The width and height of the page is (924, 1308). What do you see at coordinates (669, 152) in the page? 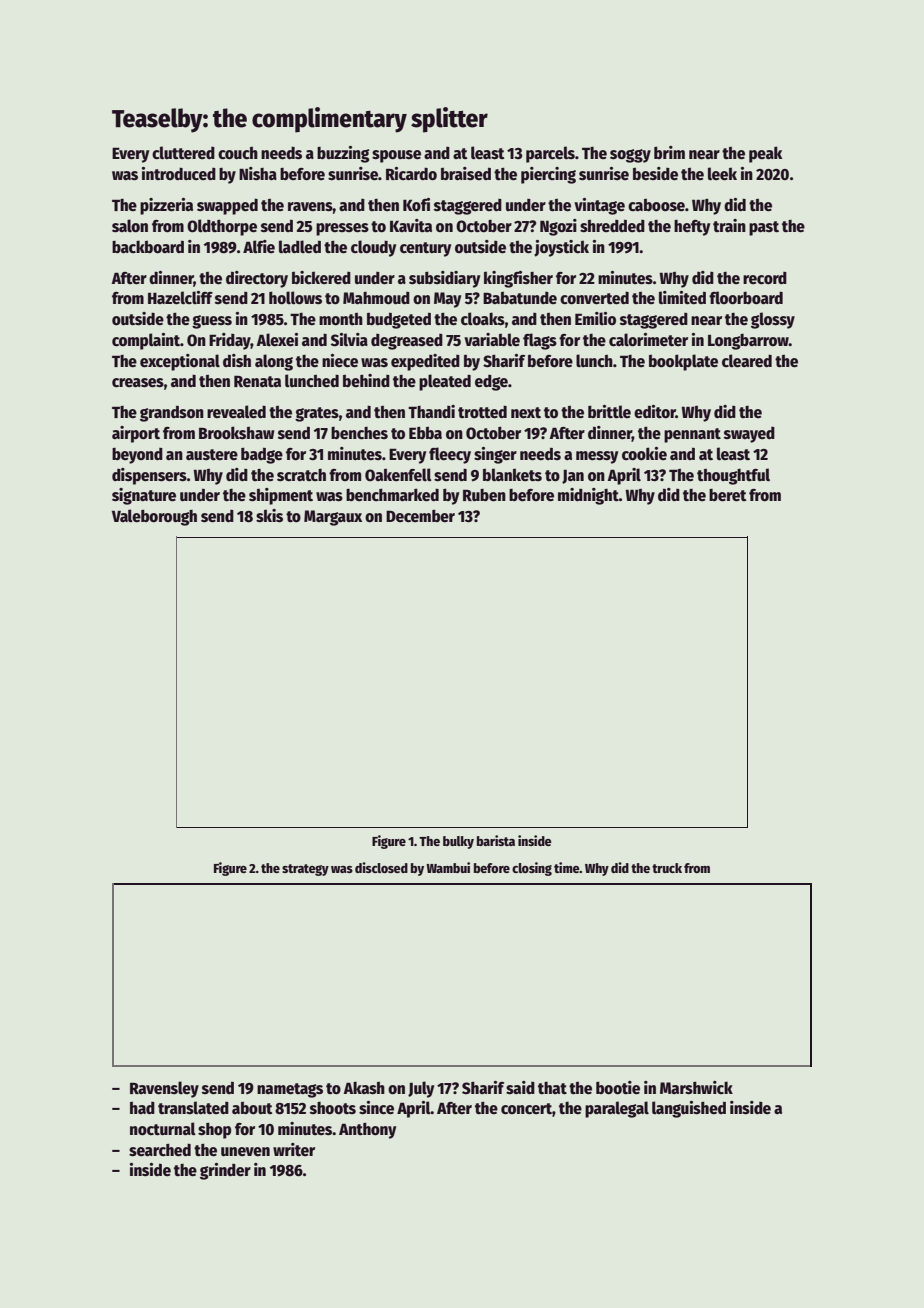
I see `brim` at bounding box center [669, 152].
